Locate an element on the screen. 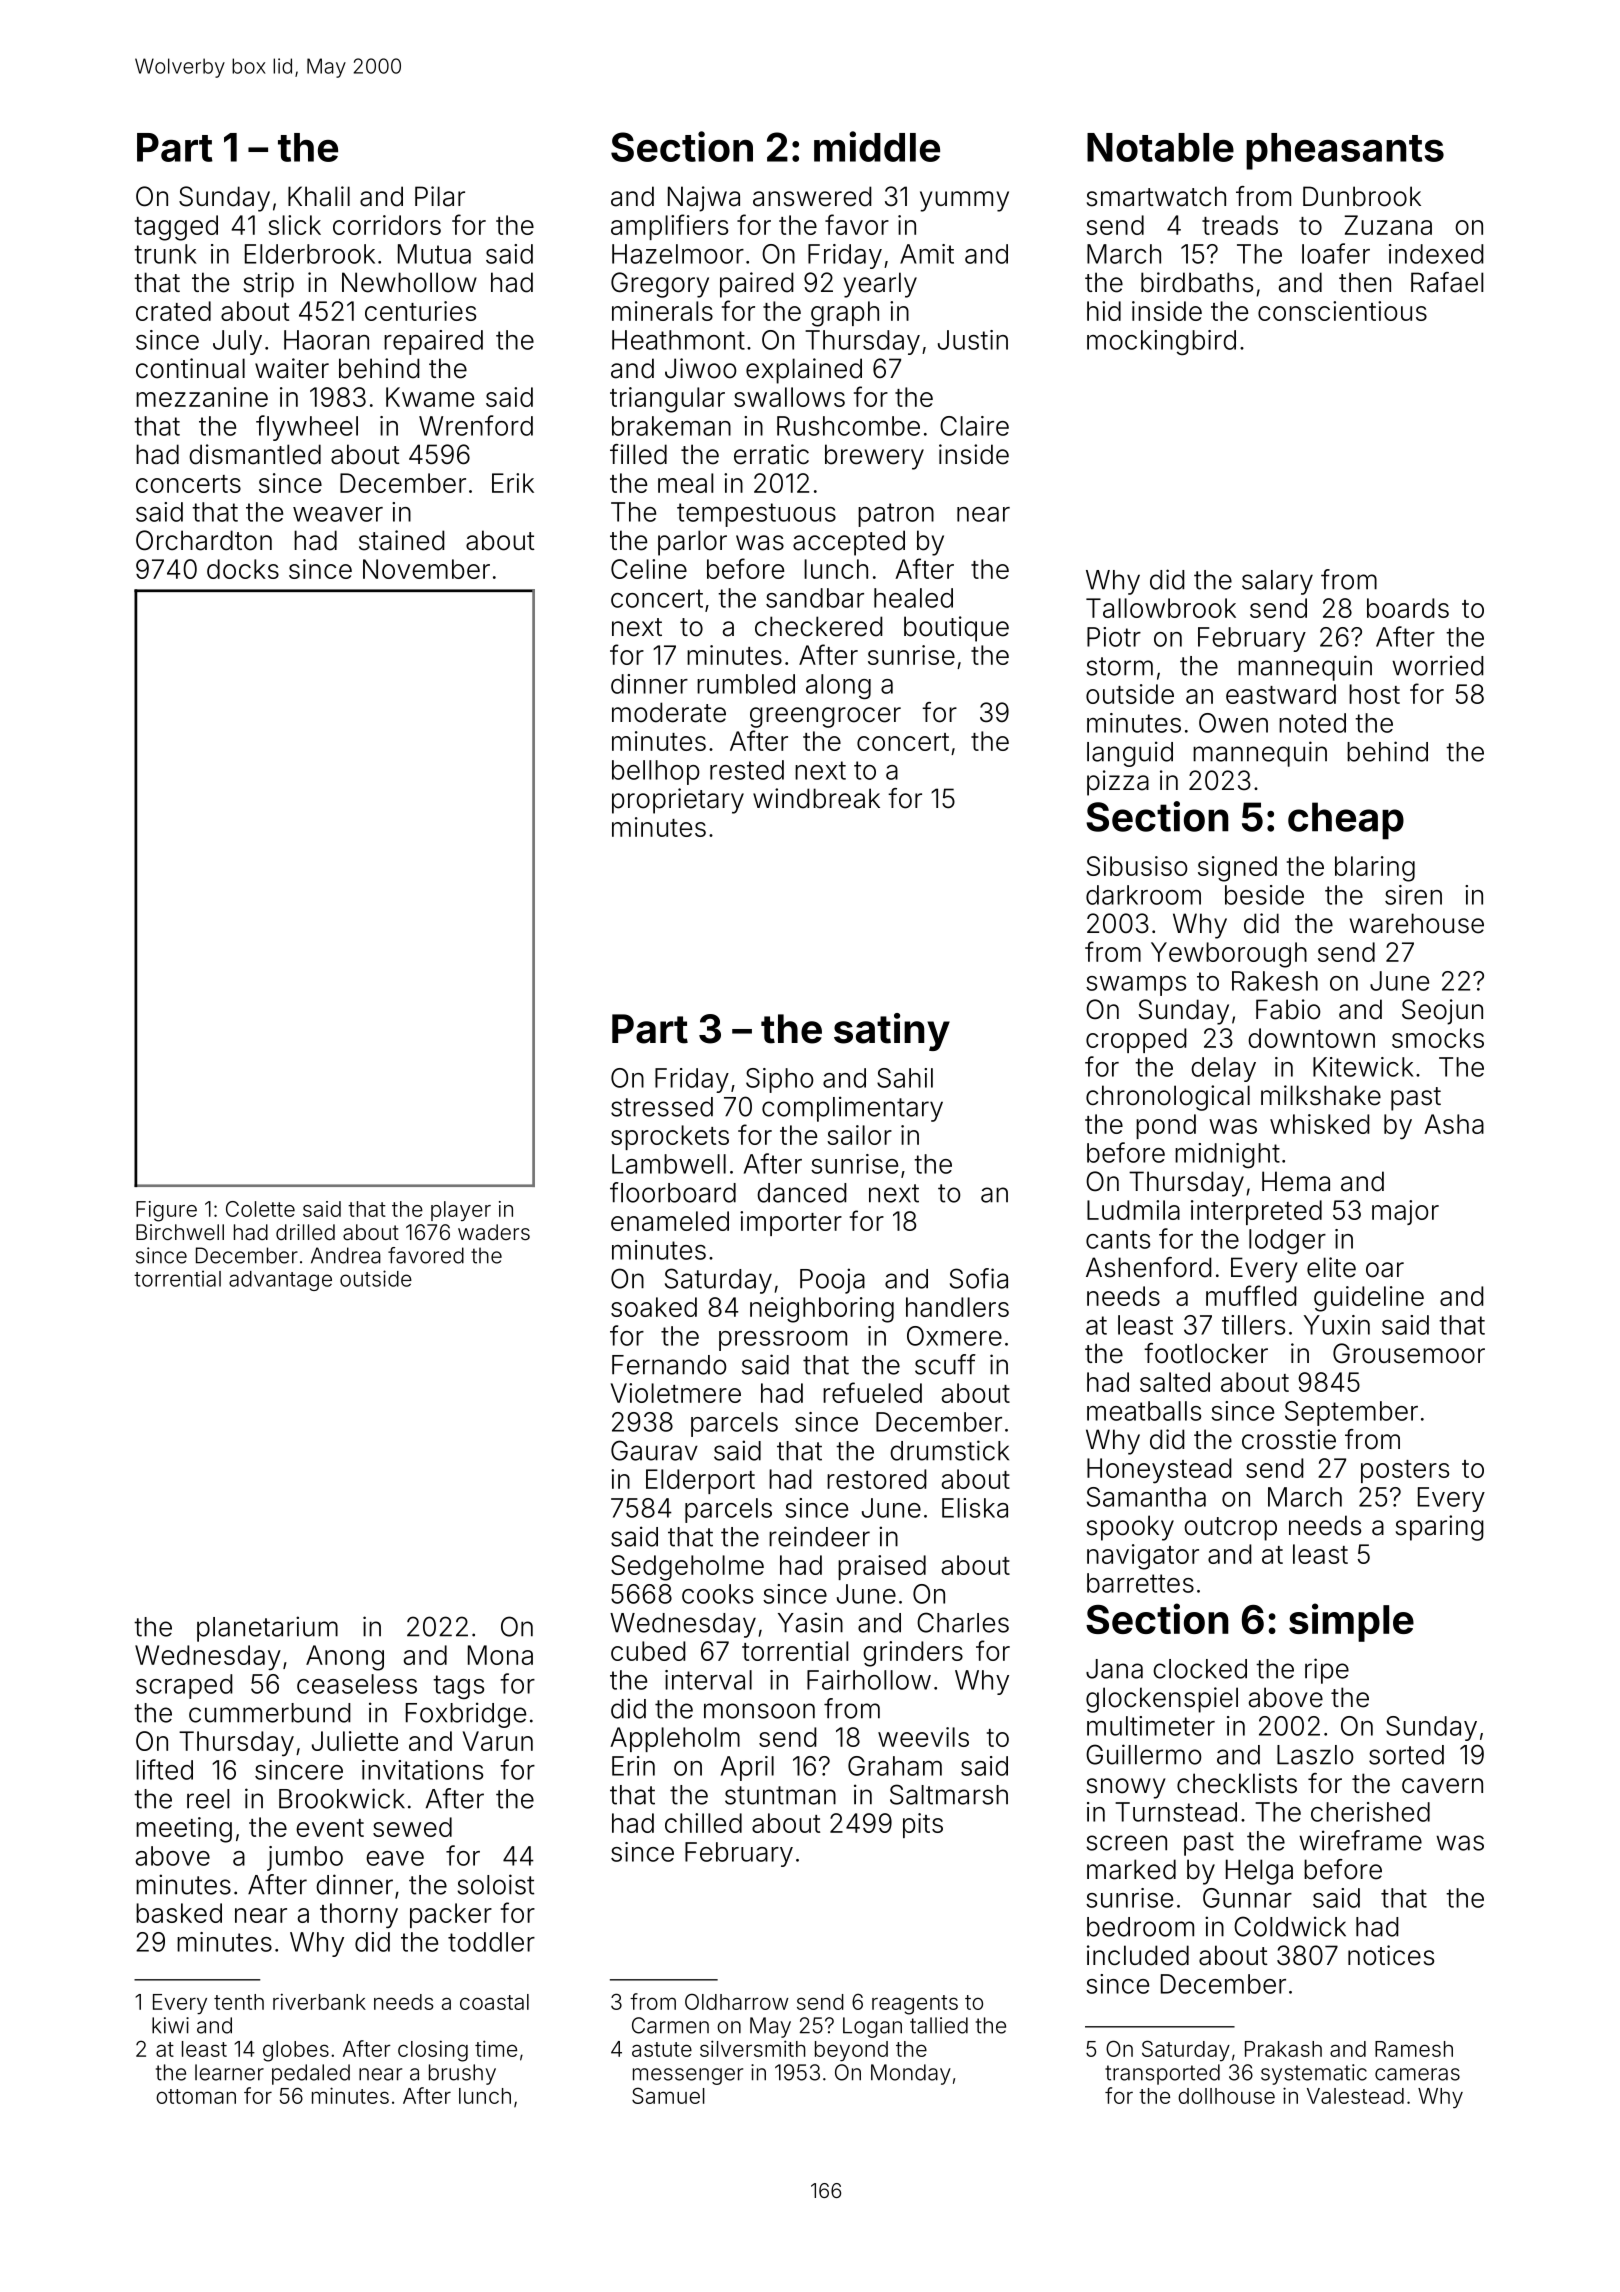 The height and width of the screenshot is (2292, 1620). middle is located at coordinates (877, 146).
